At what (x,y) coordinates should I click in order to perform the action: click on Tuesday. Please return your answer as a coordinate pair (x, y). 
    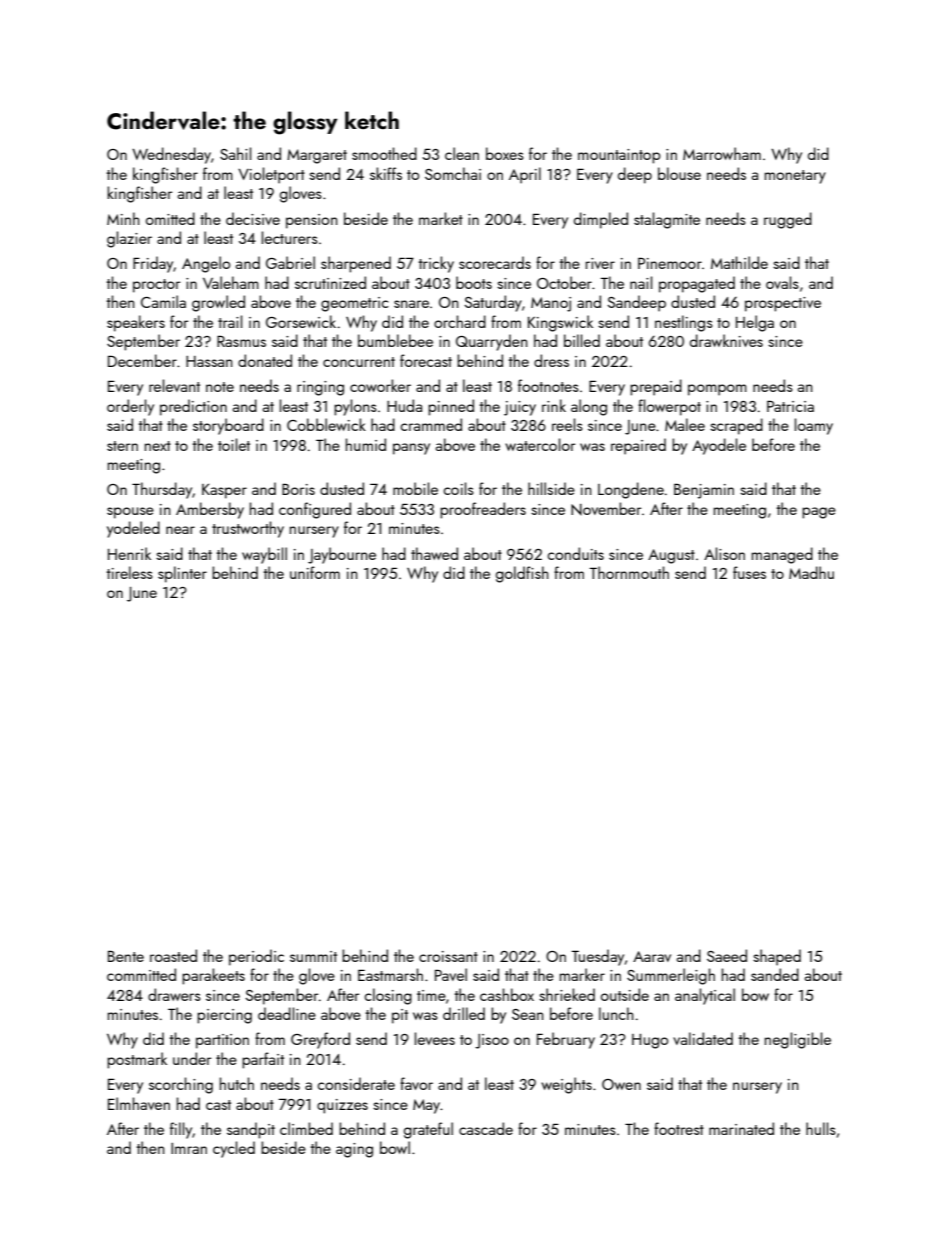
    Looking at the image, I should click on (597, 957).
